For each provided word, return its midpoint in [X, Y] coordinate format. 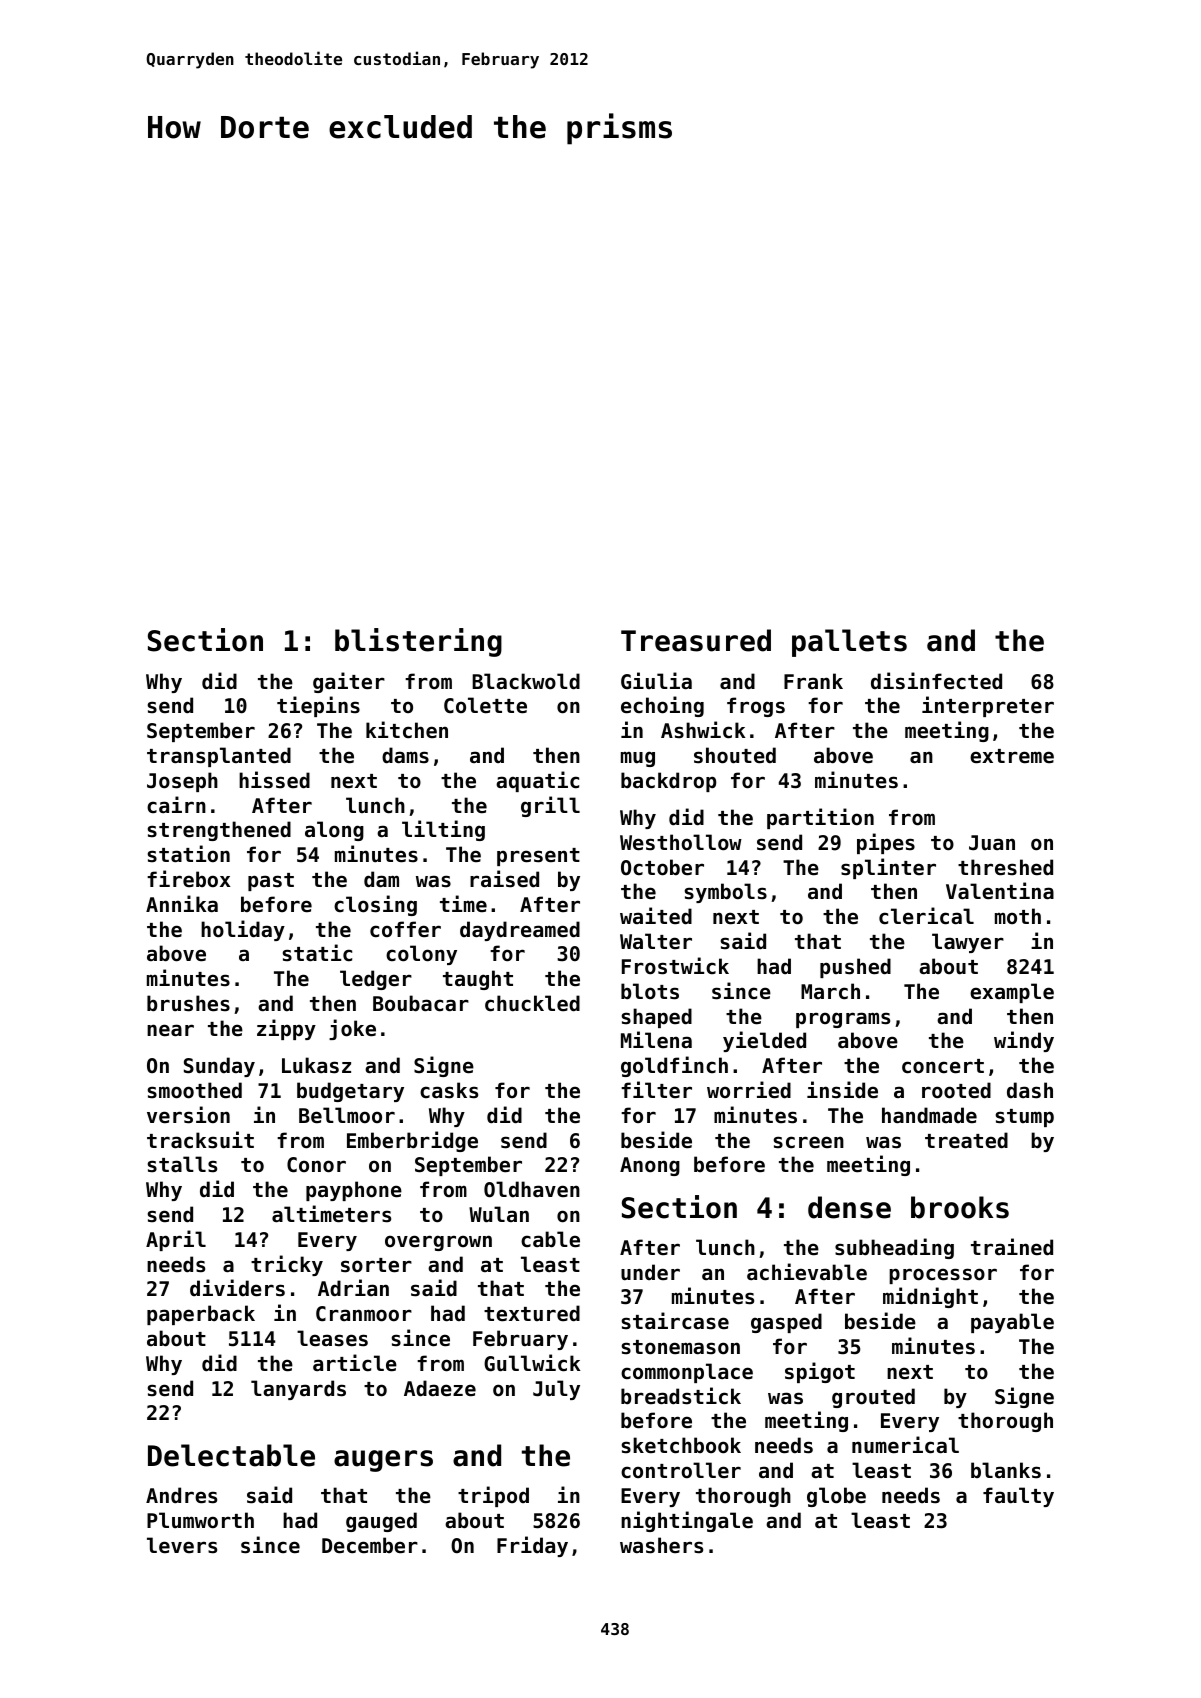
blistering [418, 642]
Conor [316, 1165]
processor [943, 1276]
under [650, 1272]
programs [843, 1020]
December [370, 1545]
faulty [1018, 1497]
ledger [376, 980]
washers [661, 1545]
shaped [657, 1018]
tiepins [318, 706]
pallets [849, 643]
